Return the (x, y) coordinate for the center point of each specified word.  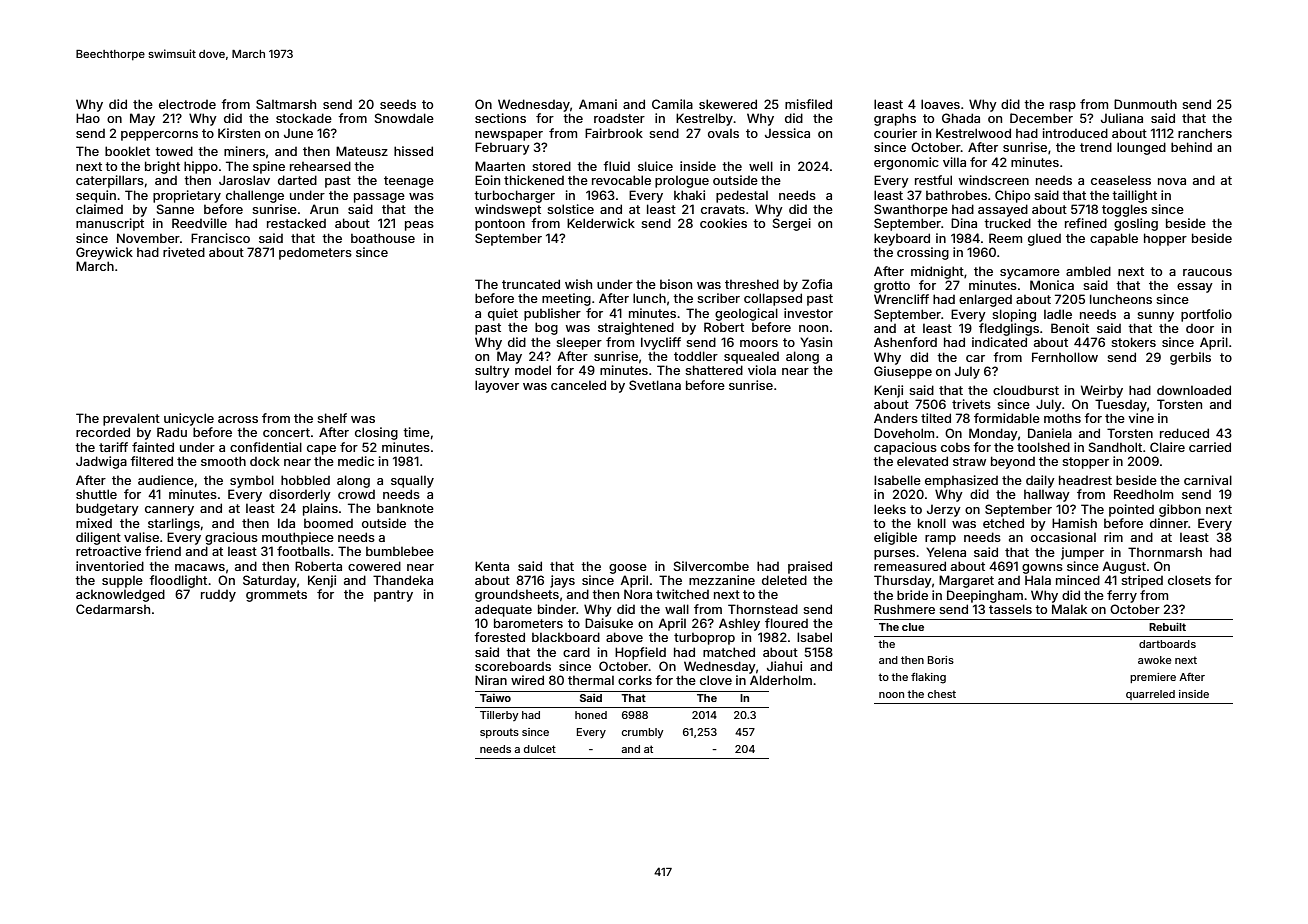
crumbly (642, 733)
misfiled (808, 104)
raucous (1207, 272)
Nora (638, 594)
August (1124, 567)
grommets (276, 596)
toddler (696, 356)
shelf (332, 418)
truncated (531, 284)
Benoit (1070, 328)
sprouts (499, 733)
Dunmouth (1145, 104)
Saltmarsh (286, 104)
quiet (503, 314)
